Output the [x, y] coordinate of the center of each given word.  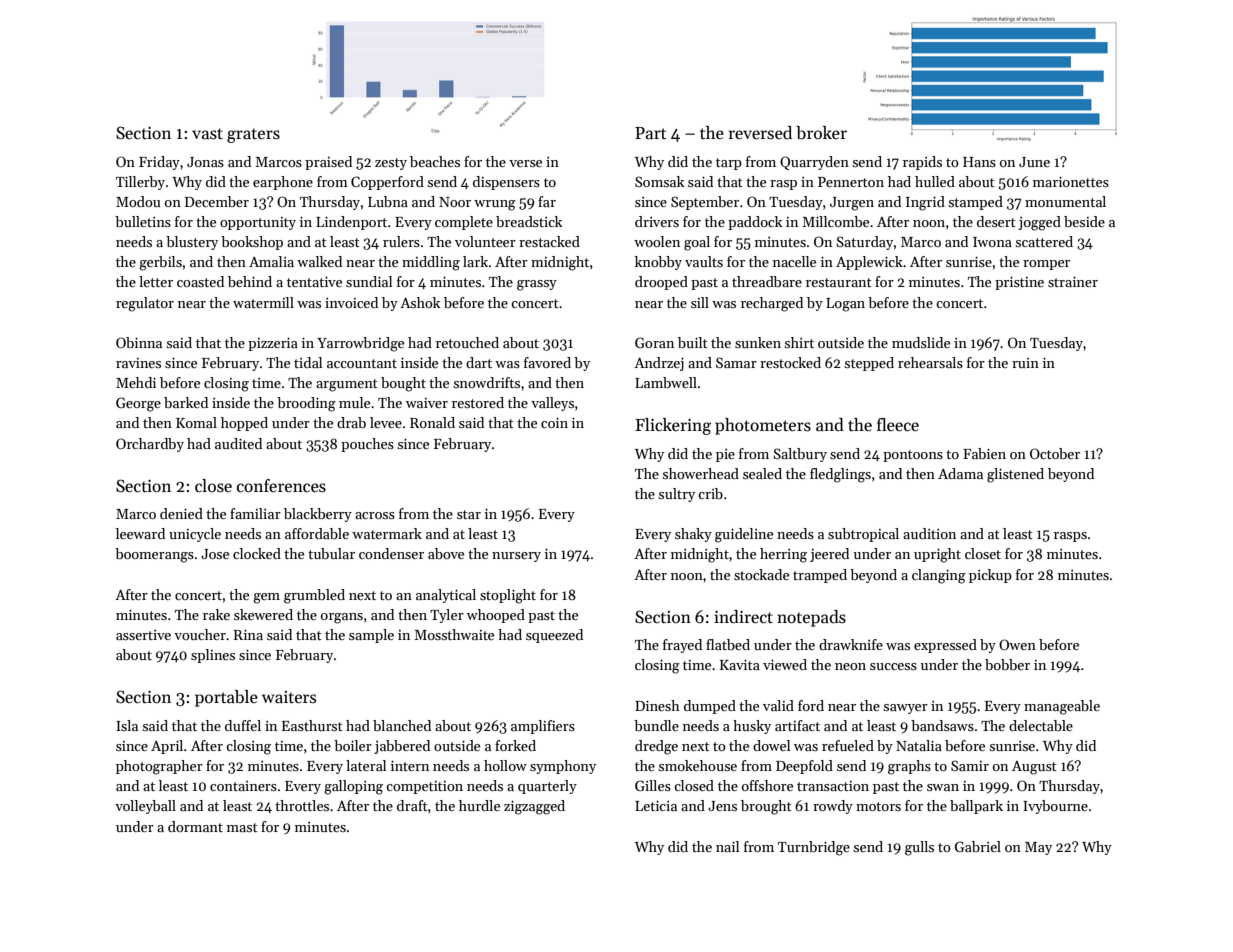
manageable [1062, 707]
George [138, 404]
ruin [1025, 363]
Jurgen [852, 204]
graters [253, 135]
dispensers [506, 183]
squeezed [554, 636]
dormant [195, 826]
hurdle [479, 805]
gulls [919, 848]
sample [371, 636]
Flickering [673, 426]
